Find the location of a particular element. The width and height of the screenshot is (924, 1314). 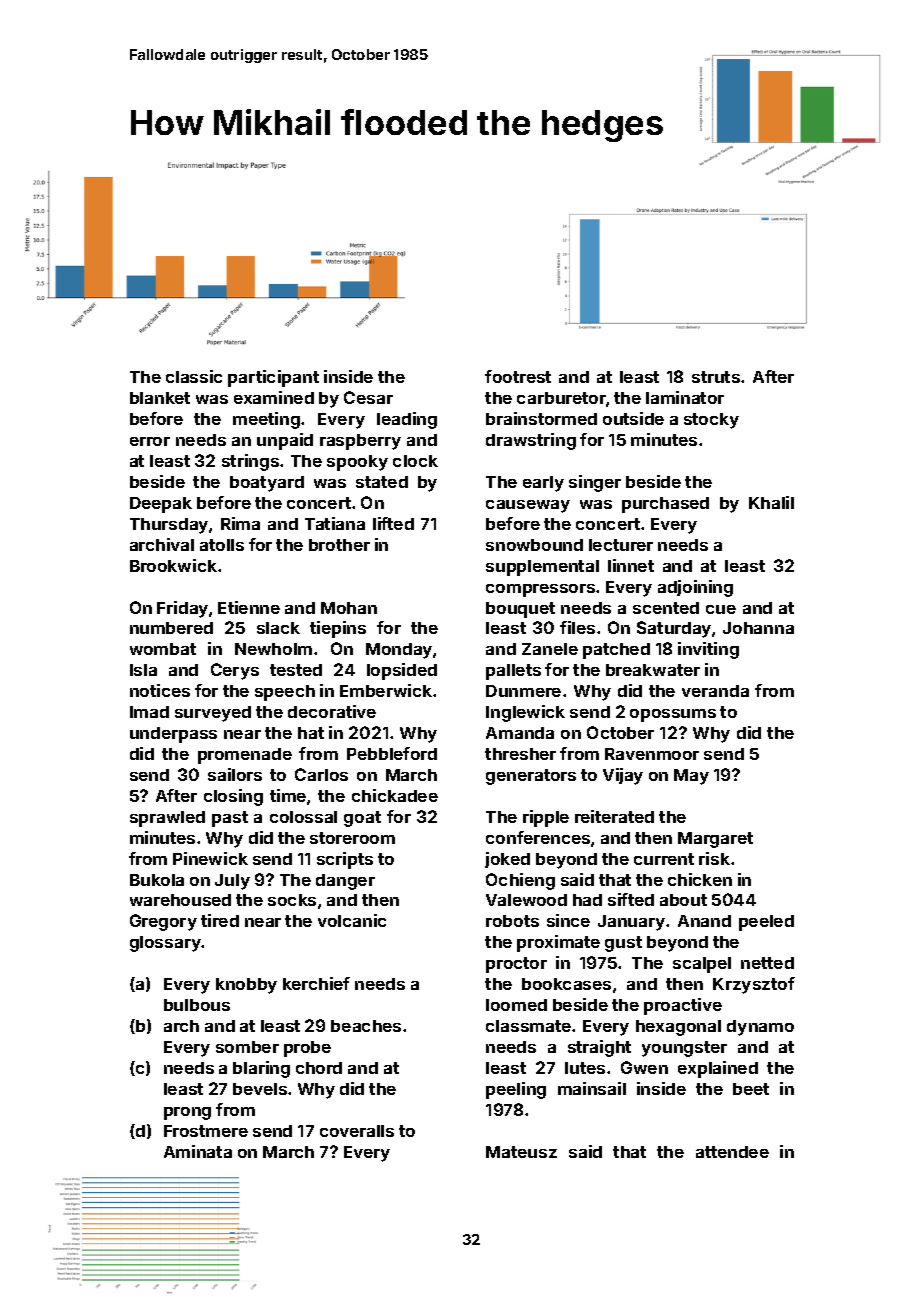

closing is located at coordinates (233, 797).
